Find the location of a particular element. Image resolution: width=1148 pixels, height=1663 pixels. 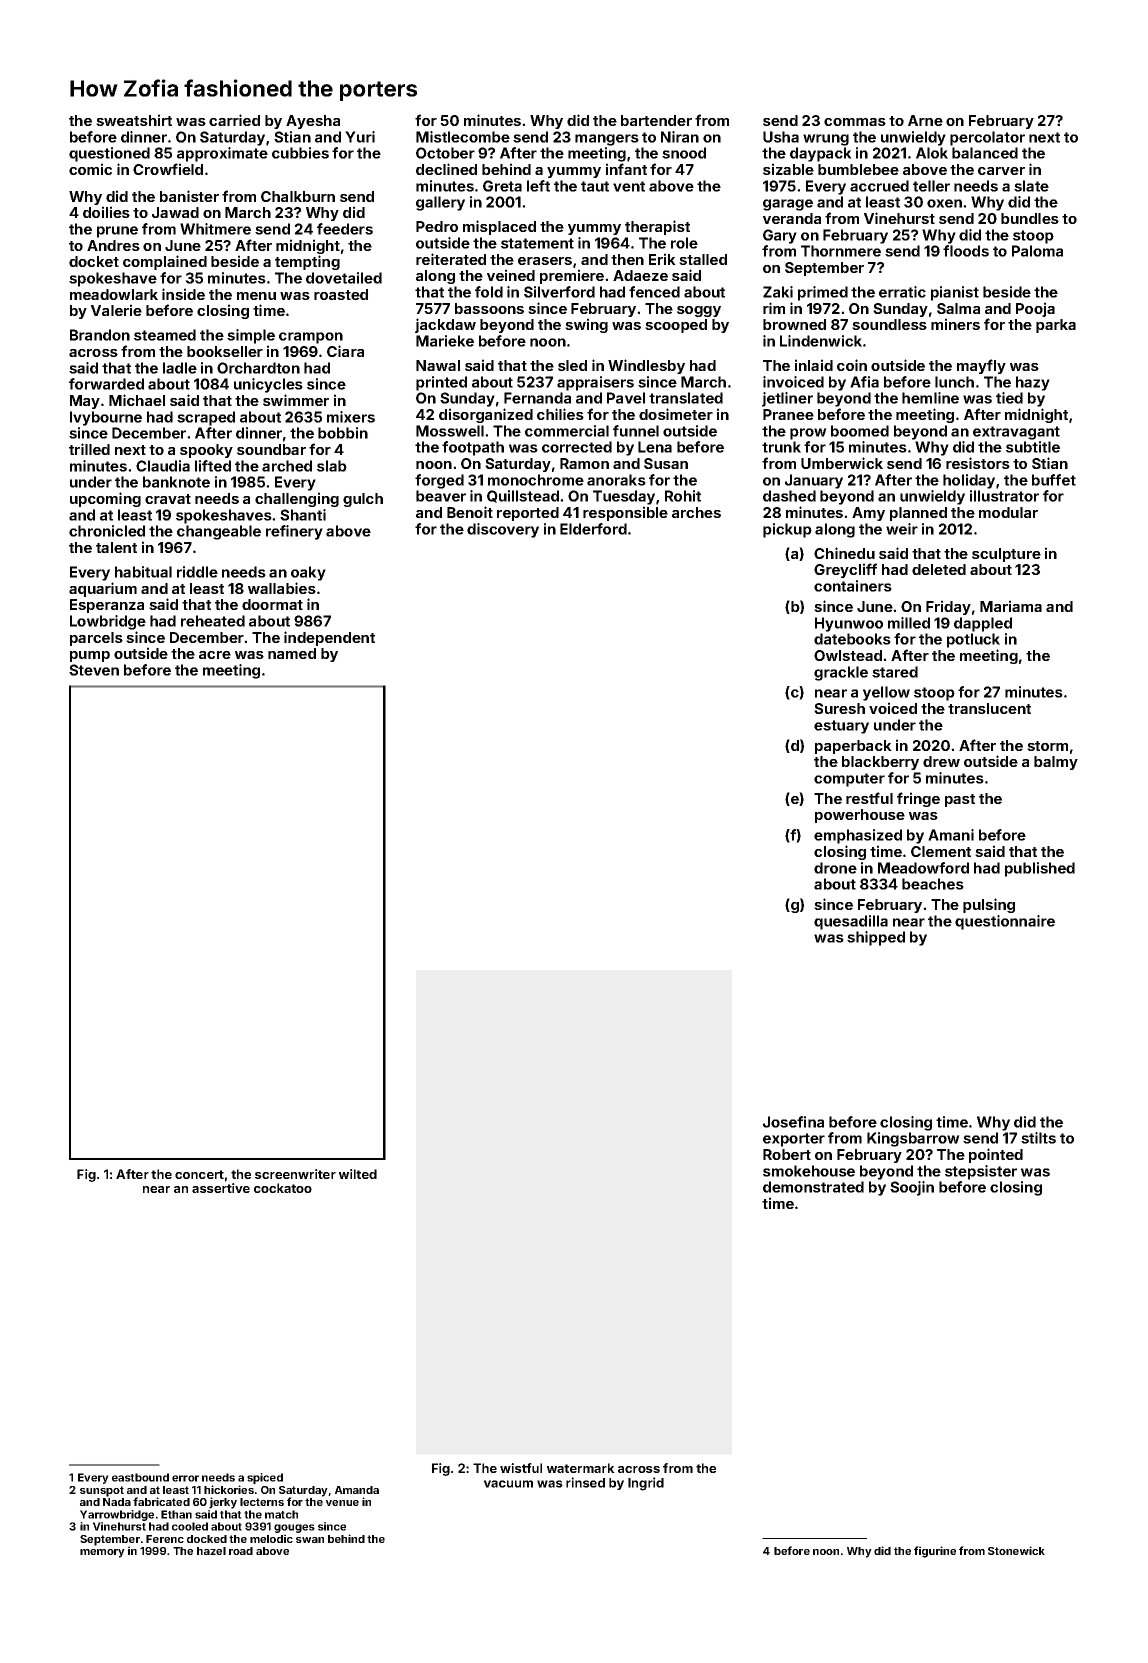

Whitmere is located at coordinates (215, 229).
